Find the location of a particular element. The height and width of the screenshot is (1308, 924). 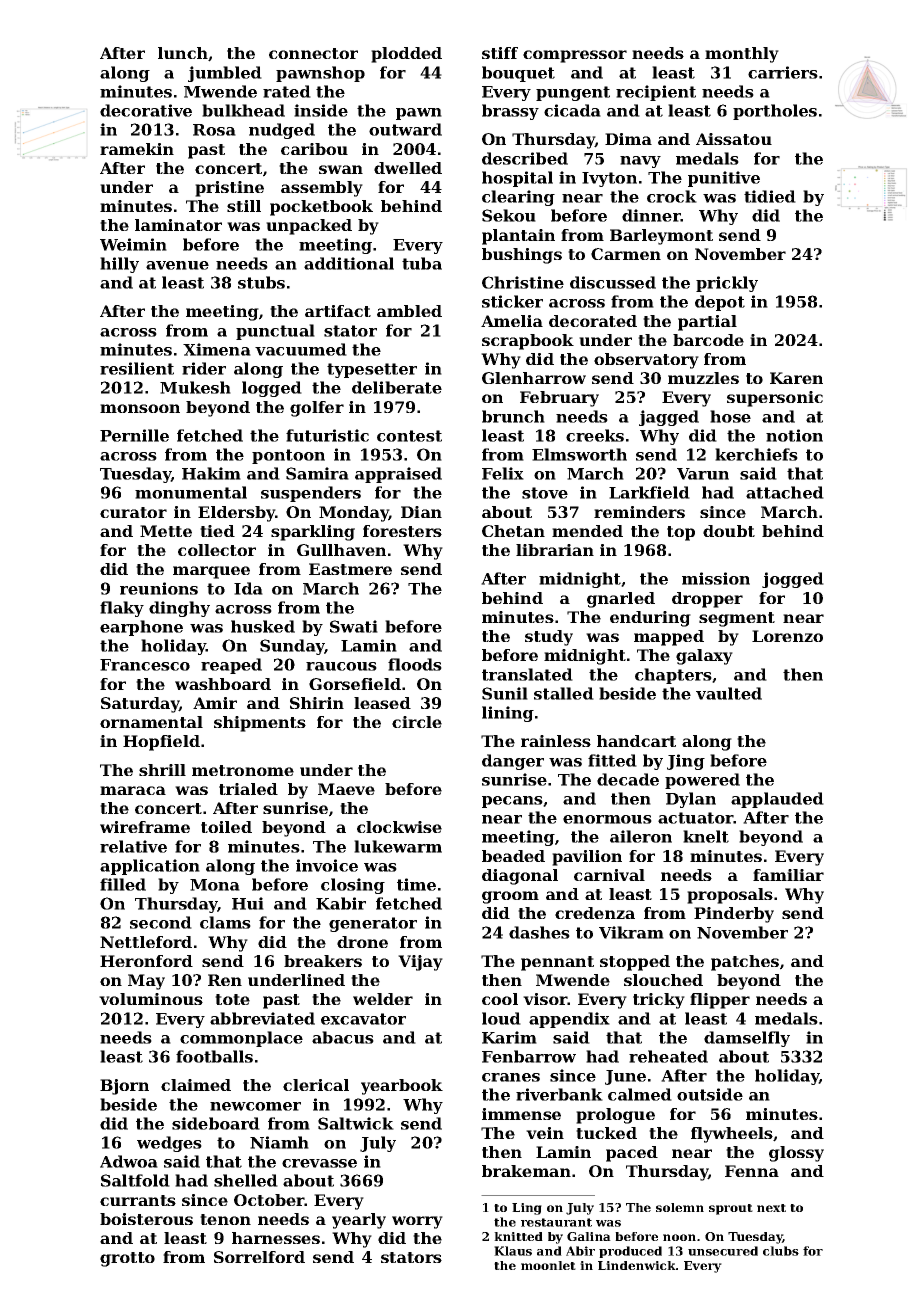

Hui is located at coordinates (248, 903).
